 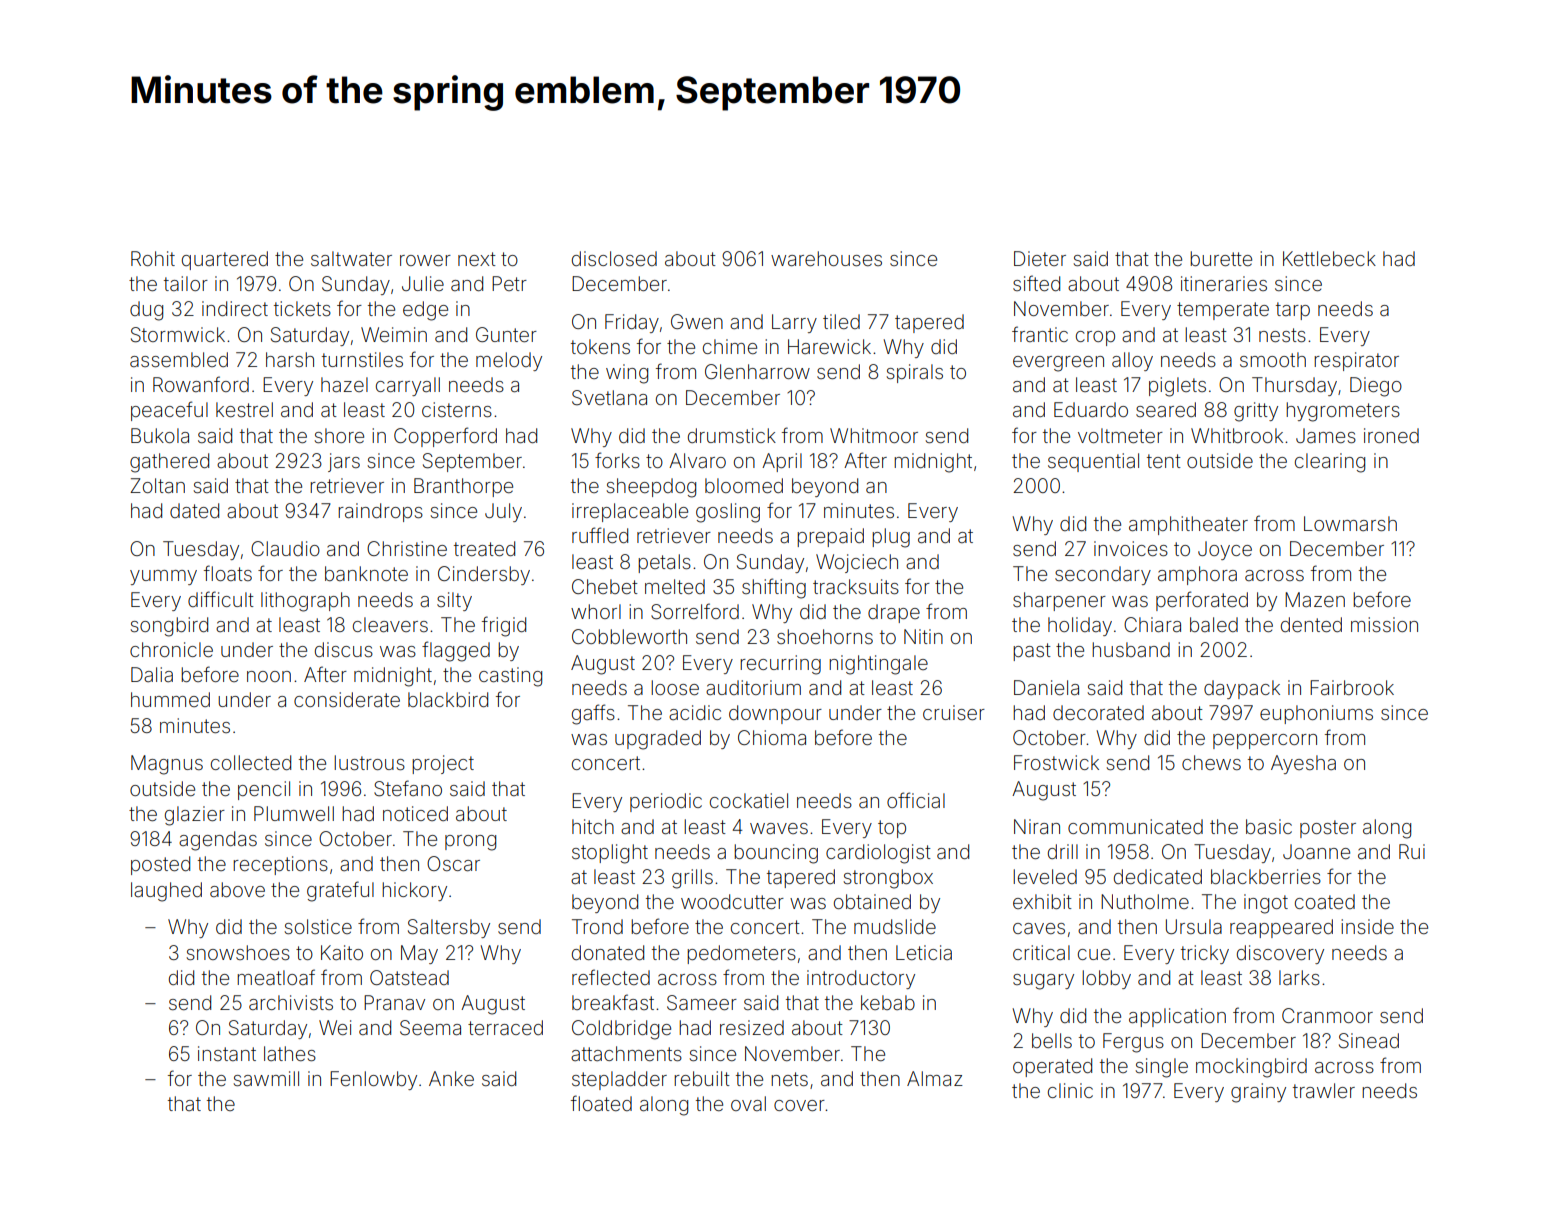 I want to click on grainy, so click(x=1258, y=1093).
